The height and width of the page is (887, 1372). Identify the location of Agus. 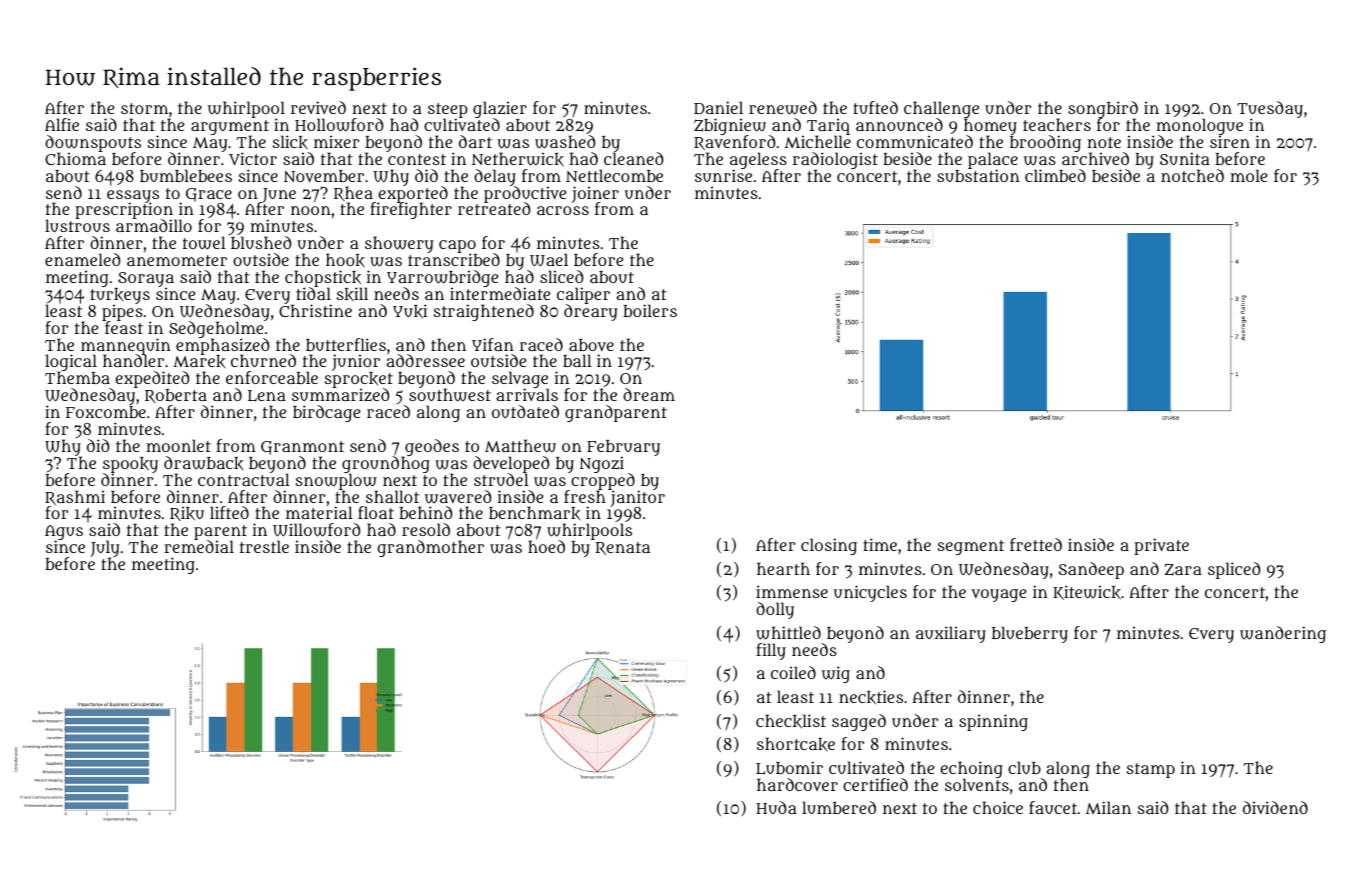
(64, 533).
